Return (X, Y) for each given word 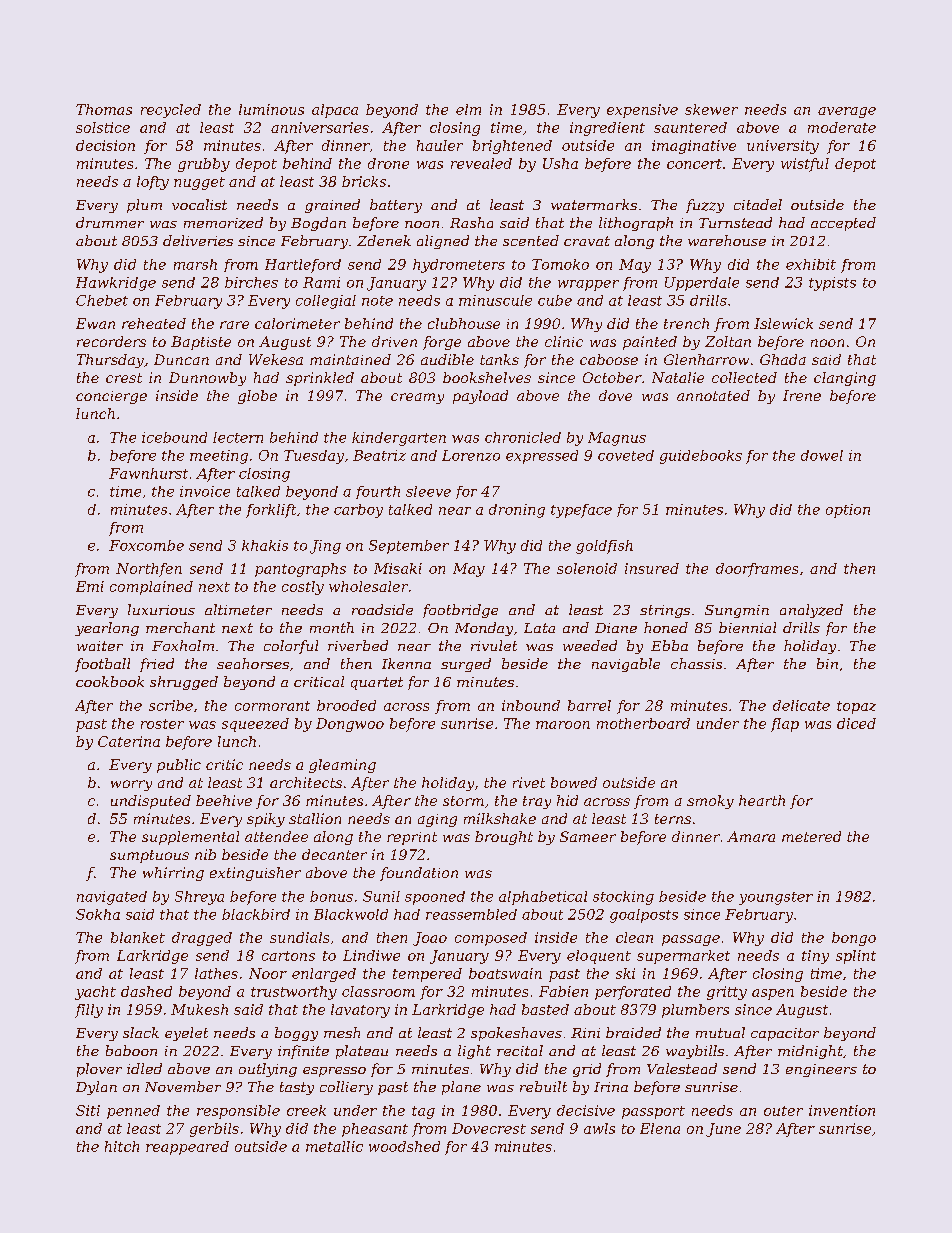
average (847, 112)
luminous (271, 109)
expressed (542, 457)
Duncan (181, 359)
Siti (88, 1110)
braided (633, 1032)
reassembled (471, 914)
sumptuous (149, 856)
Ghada (783, 359)
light (474, 1052)
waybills (695, 1052)
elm (468, 109)
